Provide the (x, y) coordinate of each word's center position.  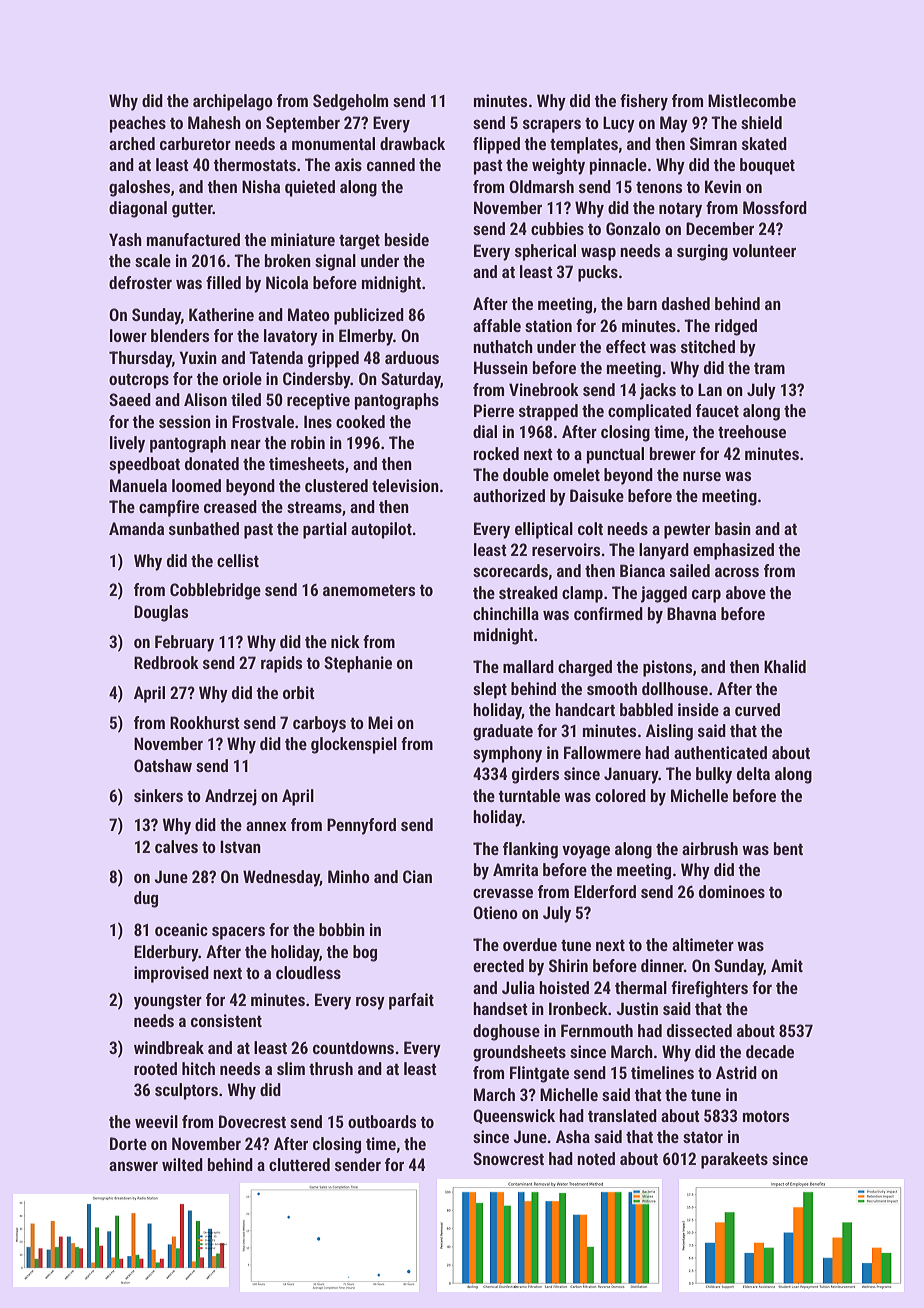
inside (698, 709)
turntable (529, 795)
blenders (180, 335)
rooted (155, 1068)
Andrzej (231, 797)
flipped (496, 145)
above (746, 592)
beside (407, 239)
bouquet (767, 166)
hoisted (564, 987)
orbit (299, 692)
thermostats (255, 164)
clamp (582, 594)
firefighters (709, 989)
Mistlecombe (752, 100)
